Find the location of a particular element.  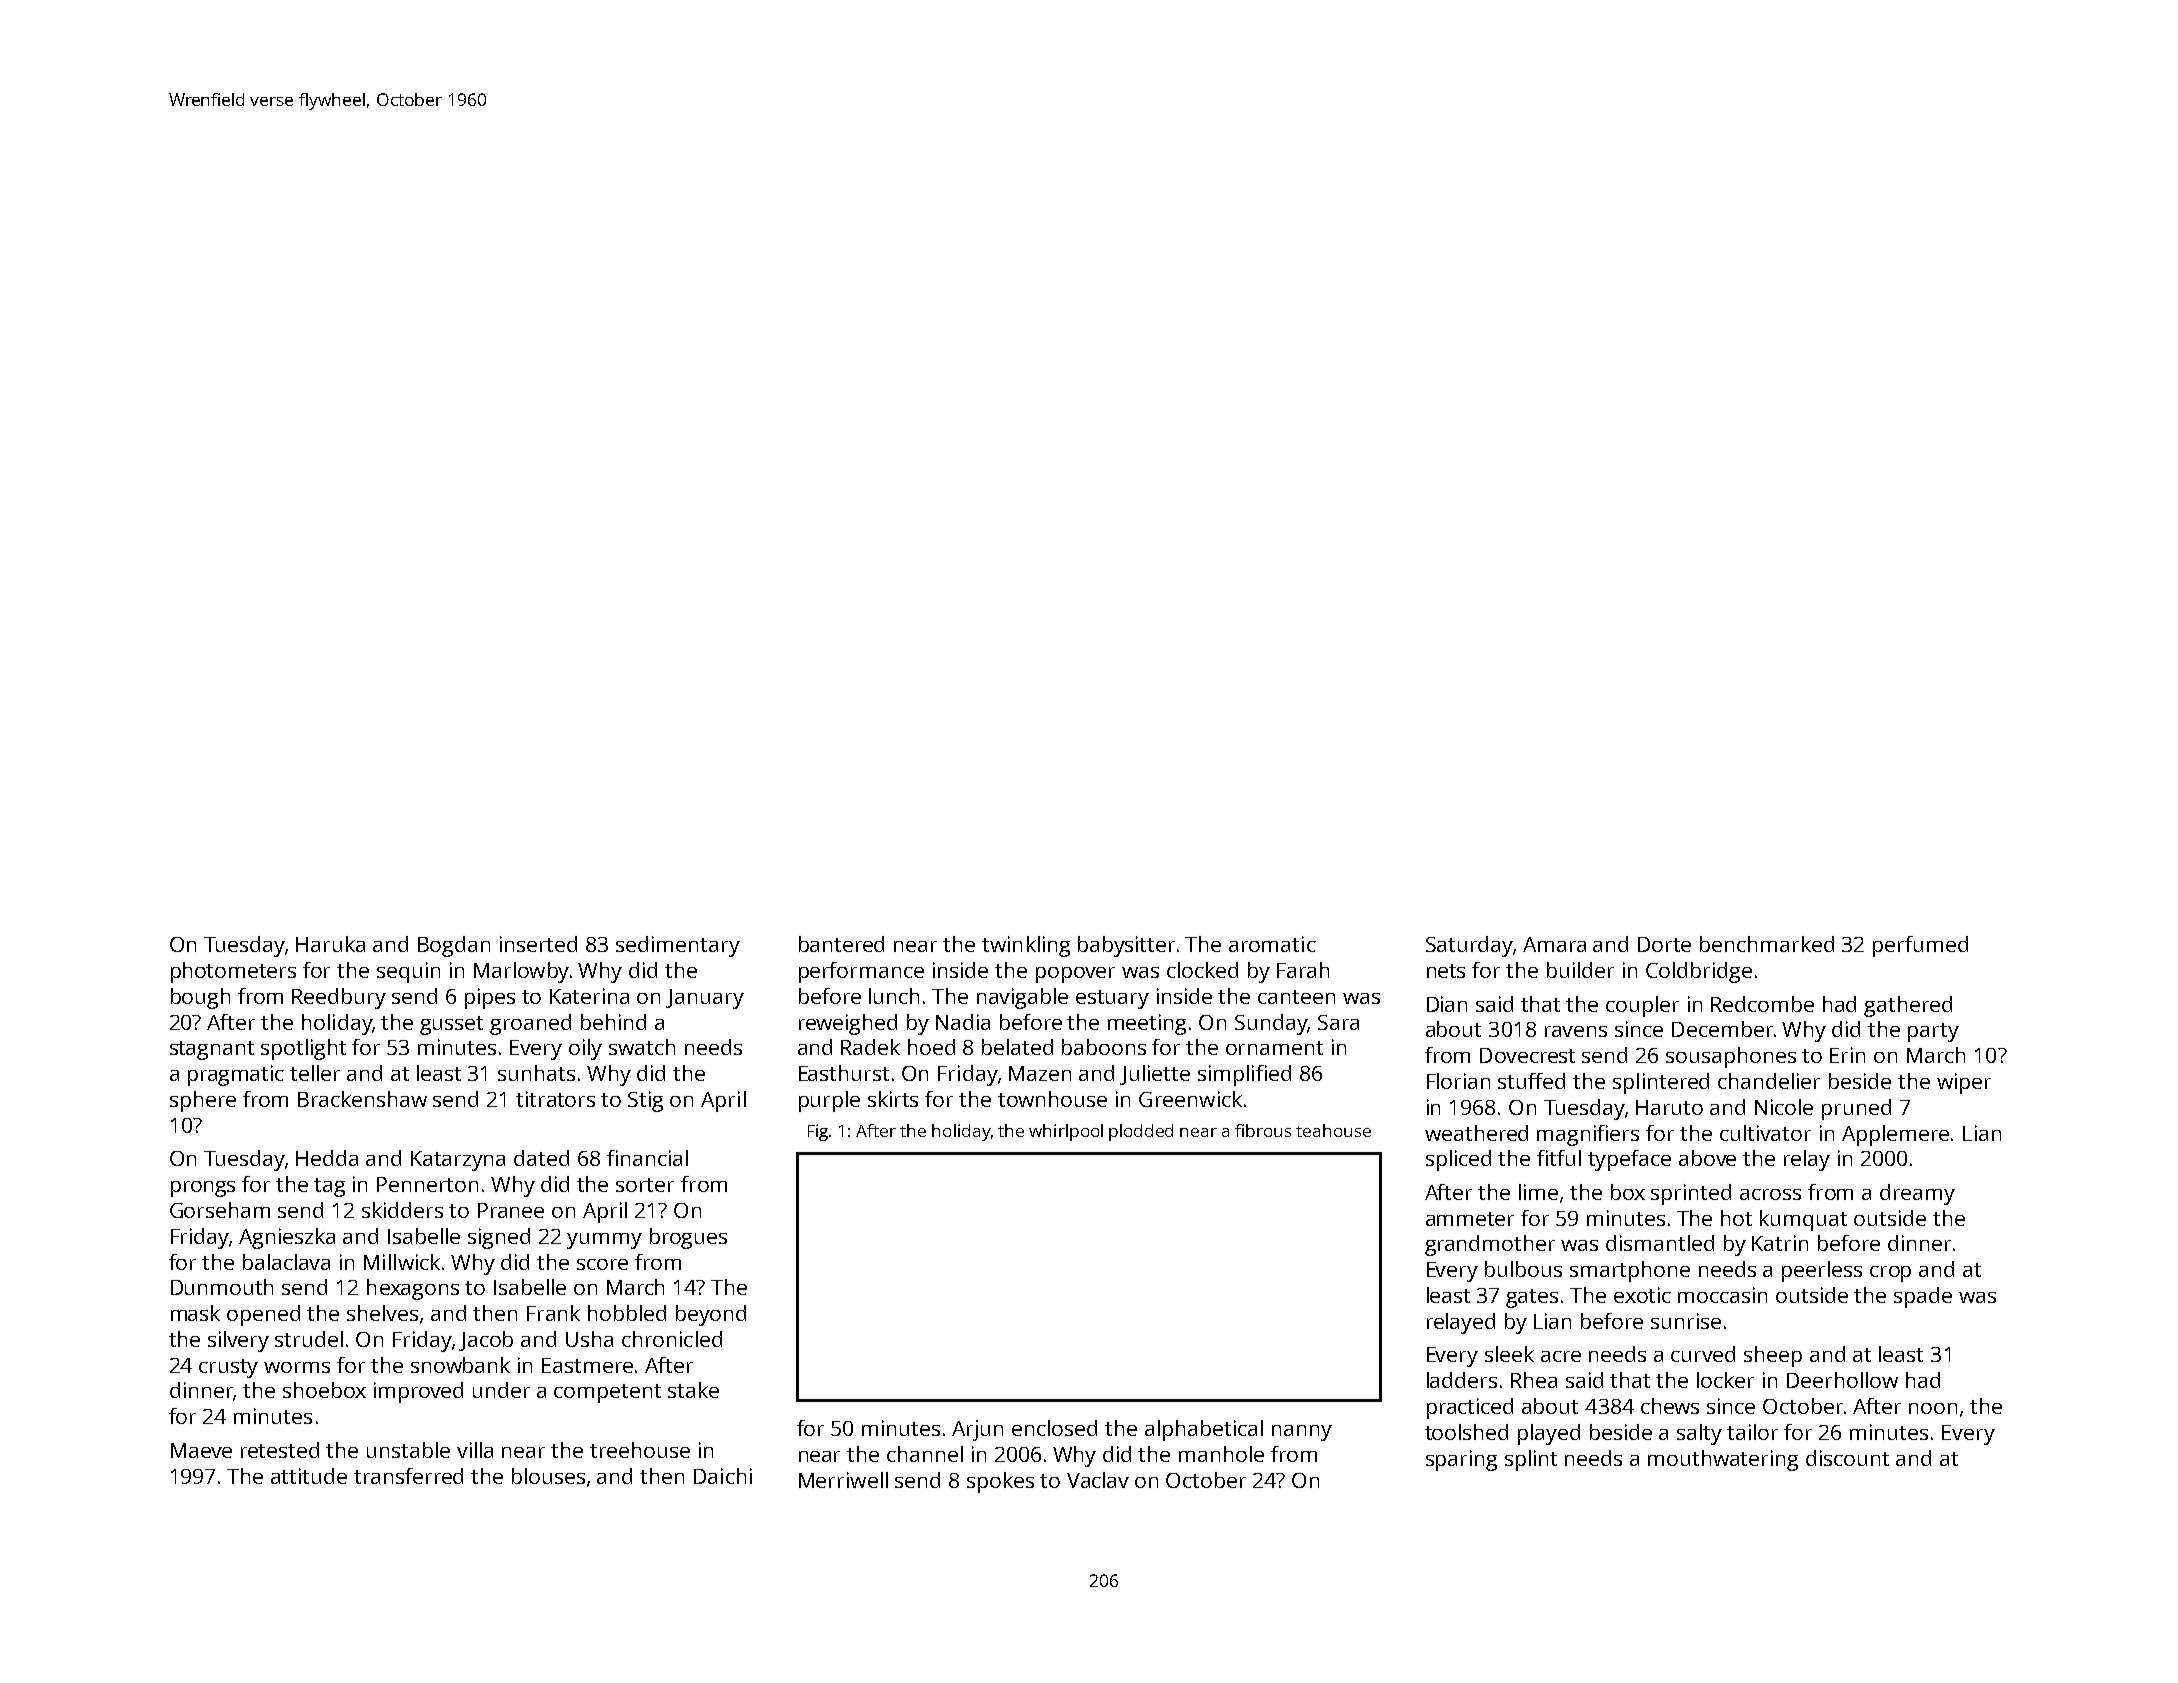

sorter is located at coordinates (645, 1185).
